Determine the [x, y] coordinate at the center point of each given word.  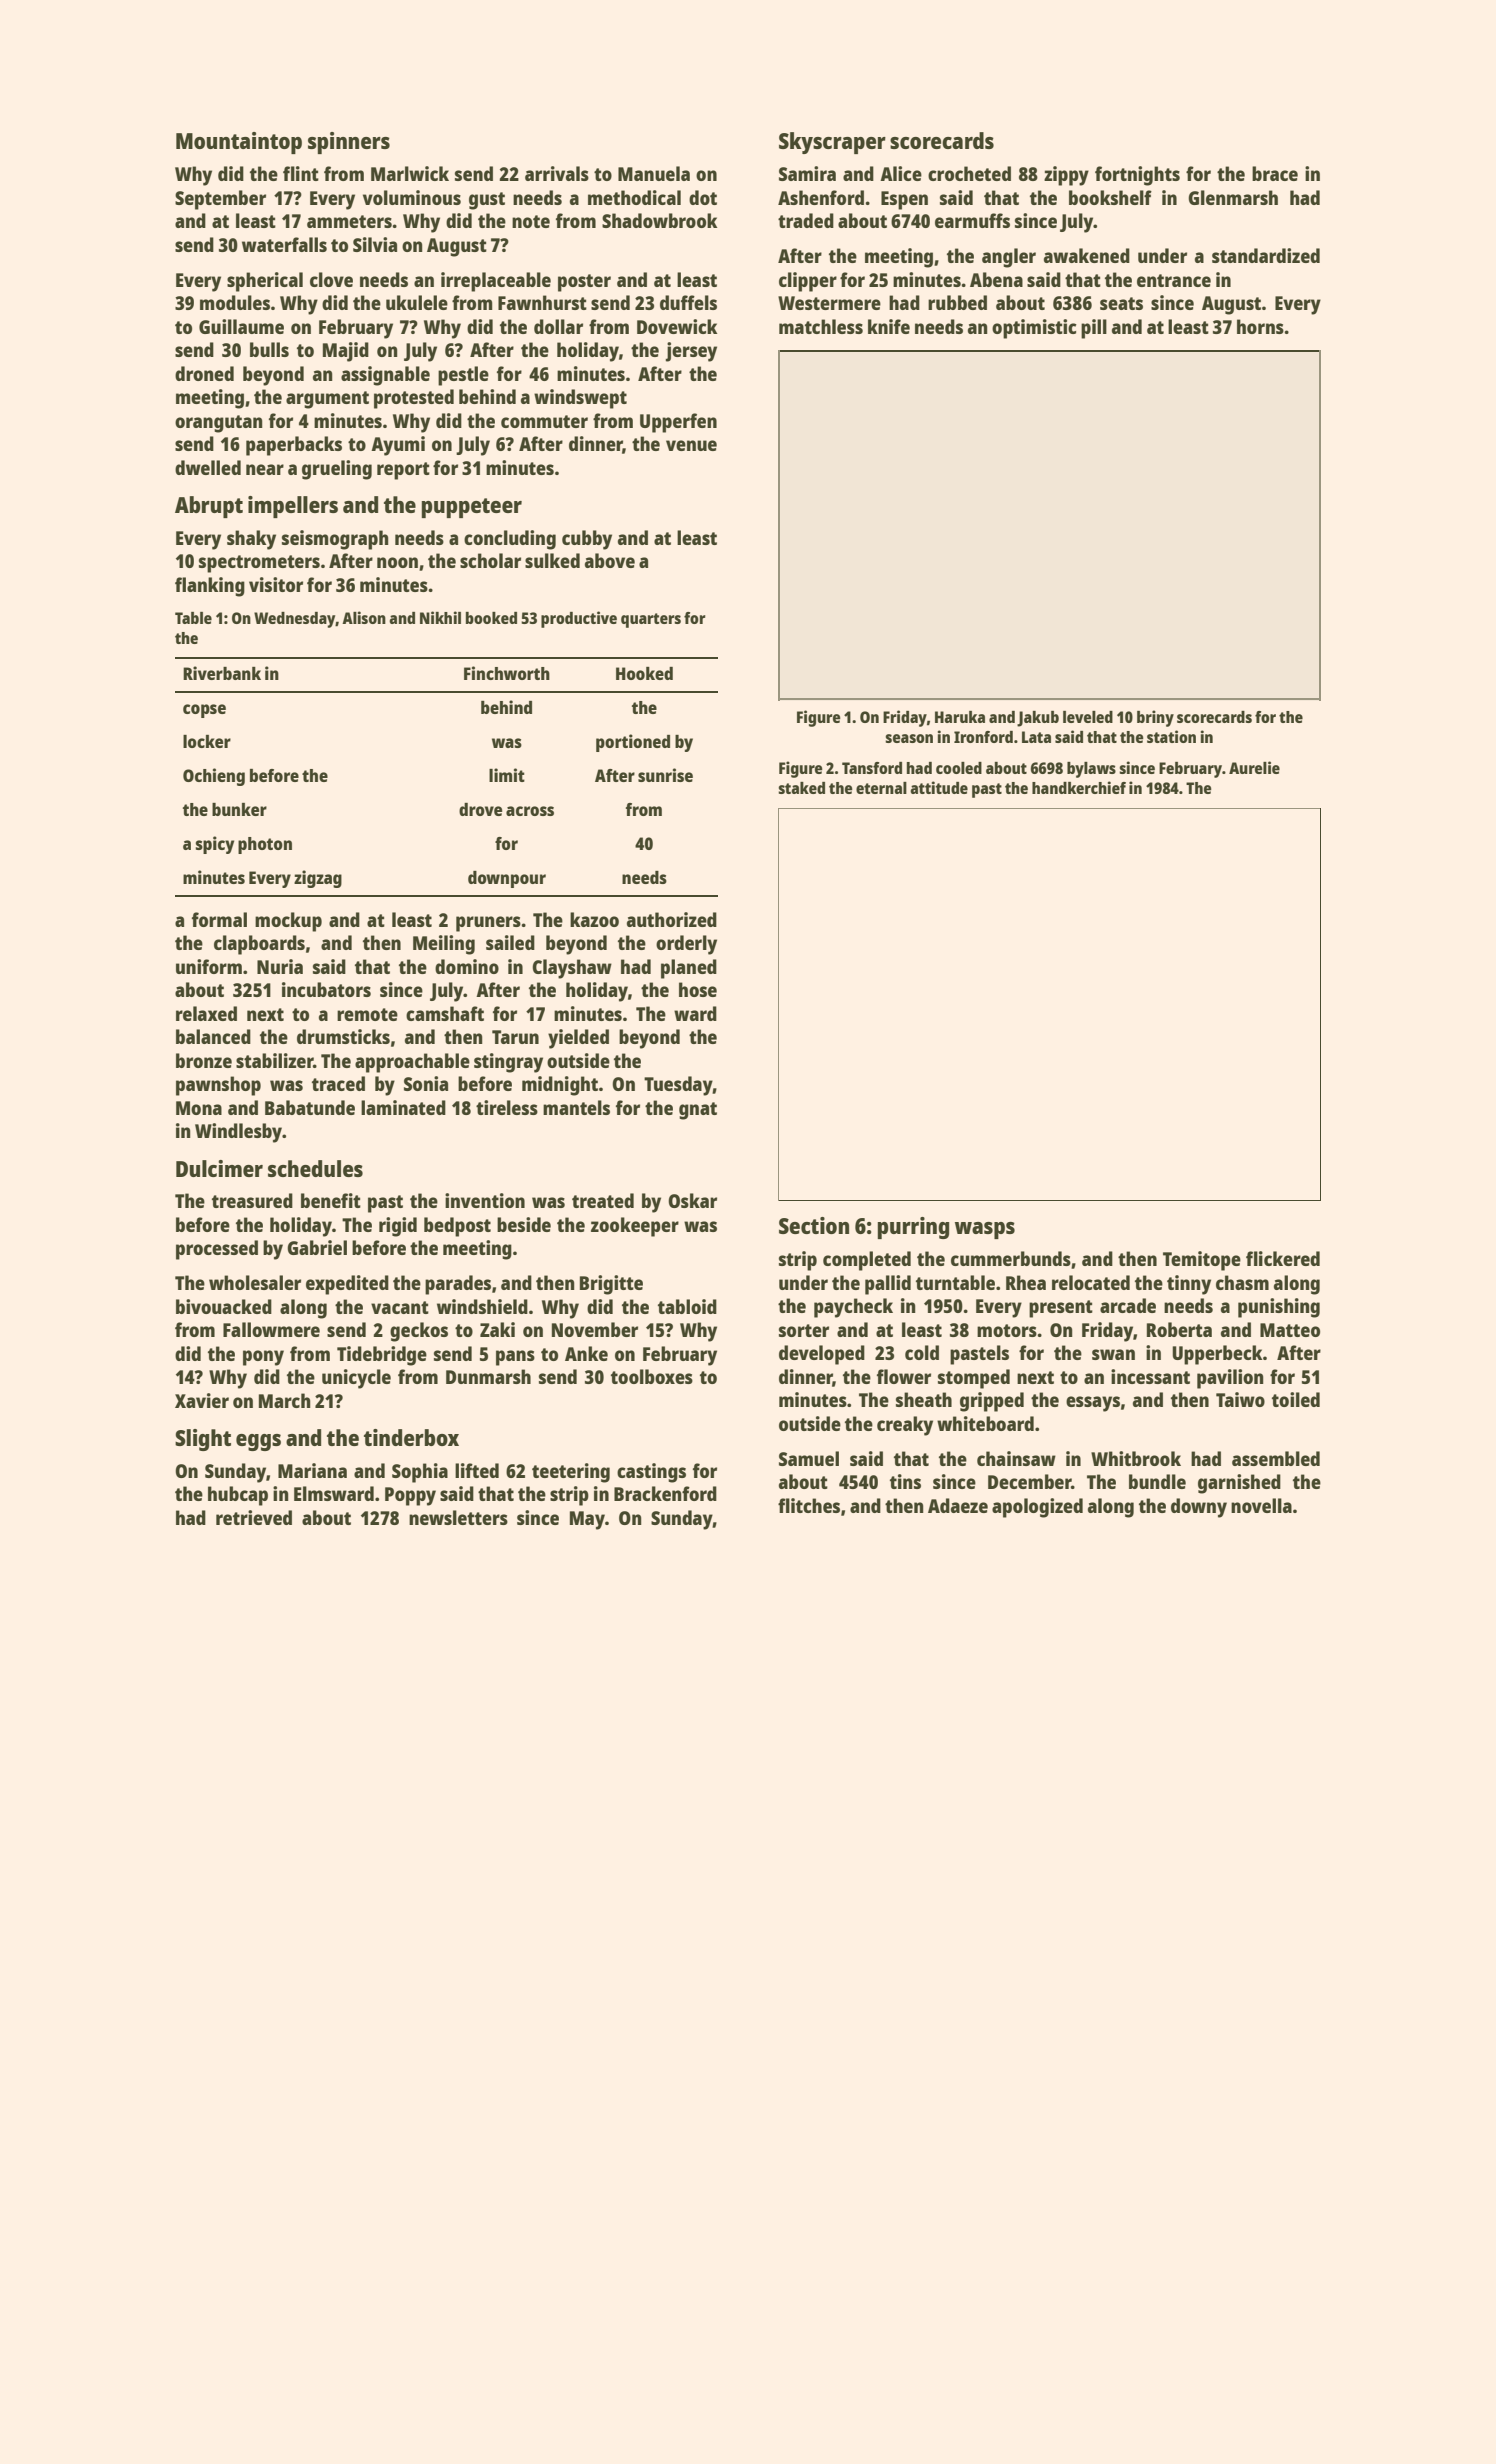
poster [584, 283]
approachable [412, 1063]
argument [327, 400]
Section [814, 1225]
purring [913, 1228]
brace [1275, 173]
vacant [400, 1307]
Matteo [1290, 1330]
